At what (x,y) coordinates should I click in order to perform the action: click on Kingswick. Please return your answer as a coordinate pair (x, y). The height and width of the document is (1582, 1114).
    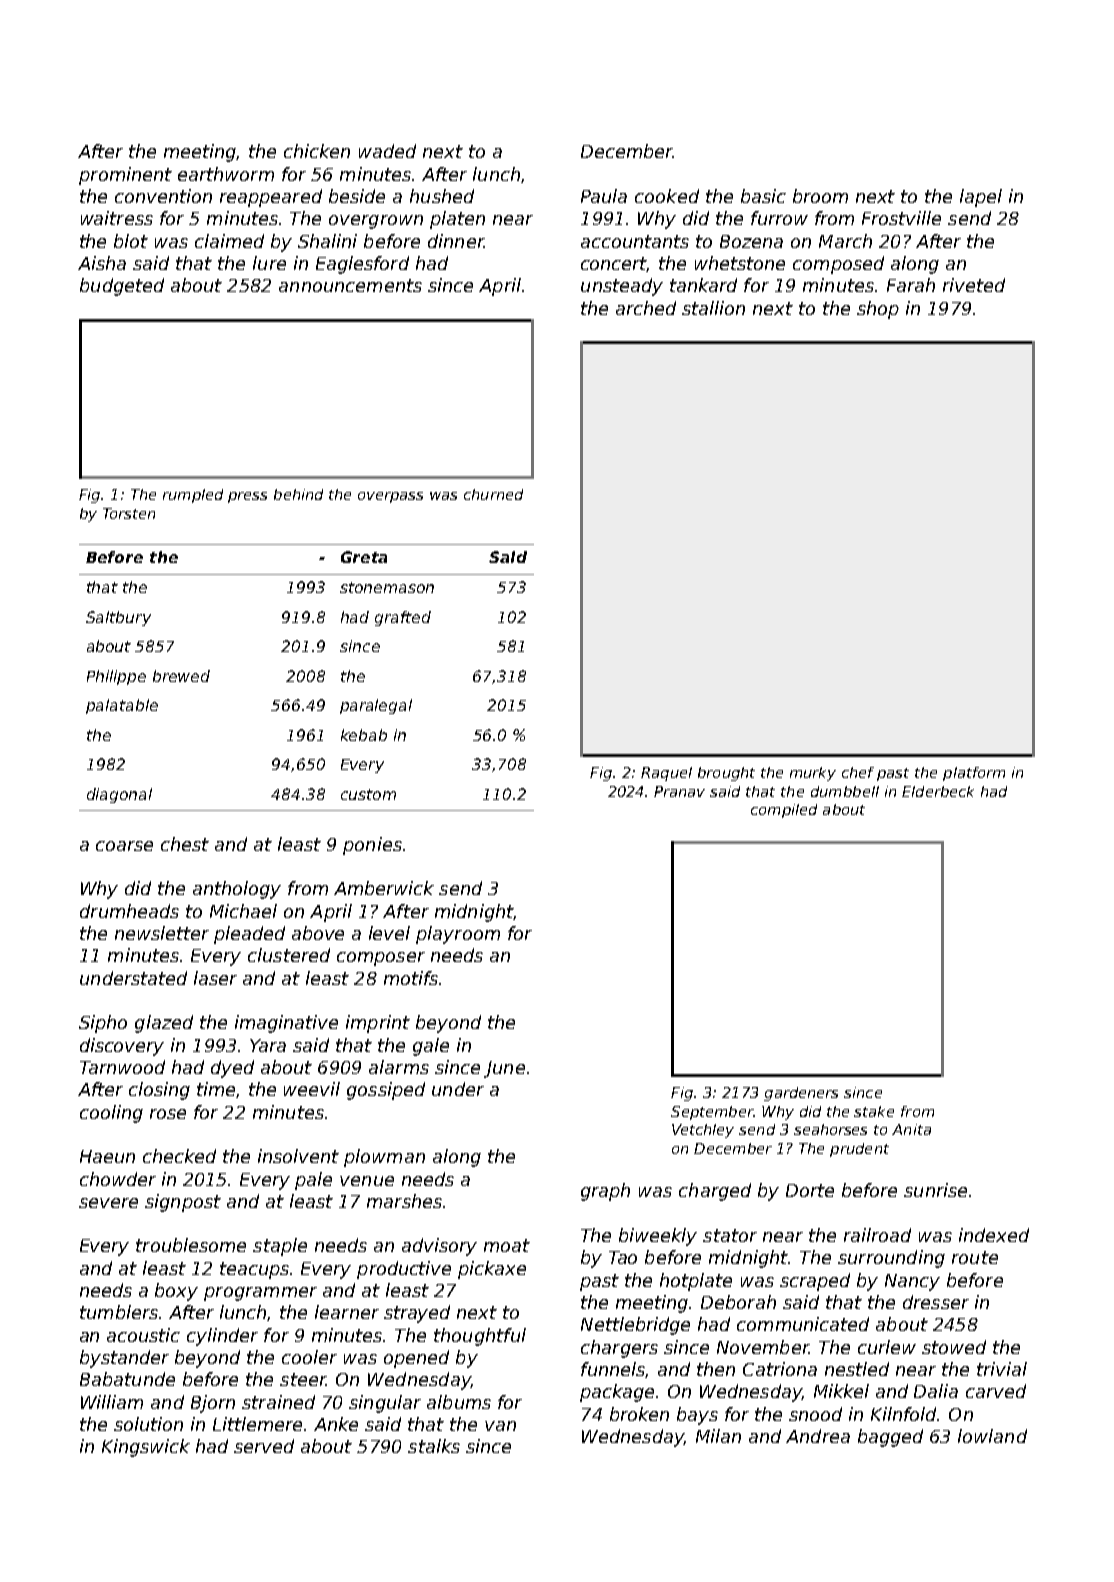
    Looking at the image, I should click on (146, 1448).
